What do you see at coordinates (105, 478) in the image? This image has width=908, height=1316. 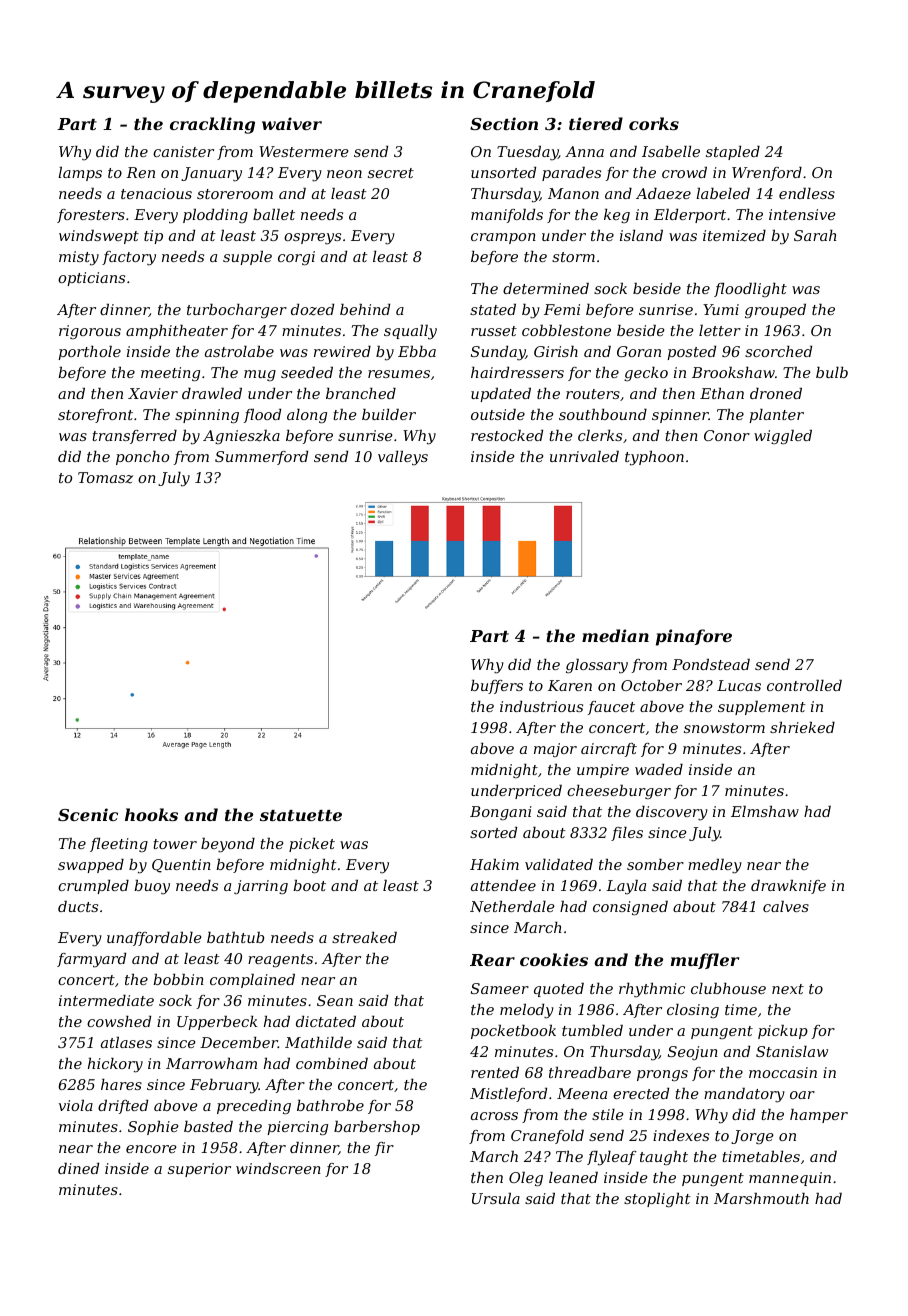 I see `Tomasz` at bounding box center [105, 478].
